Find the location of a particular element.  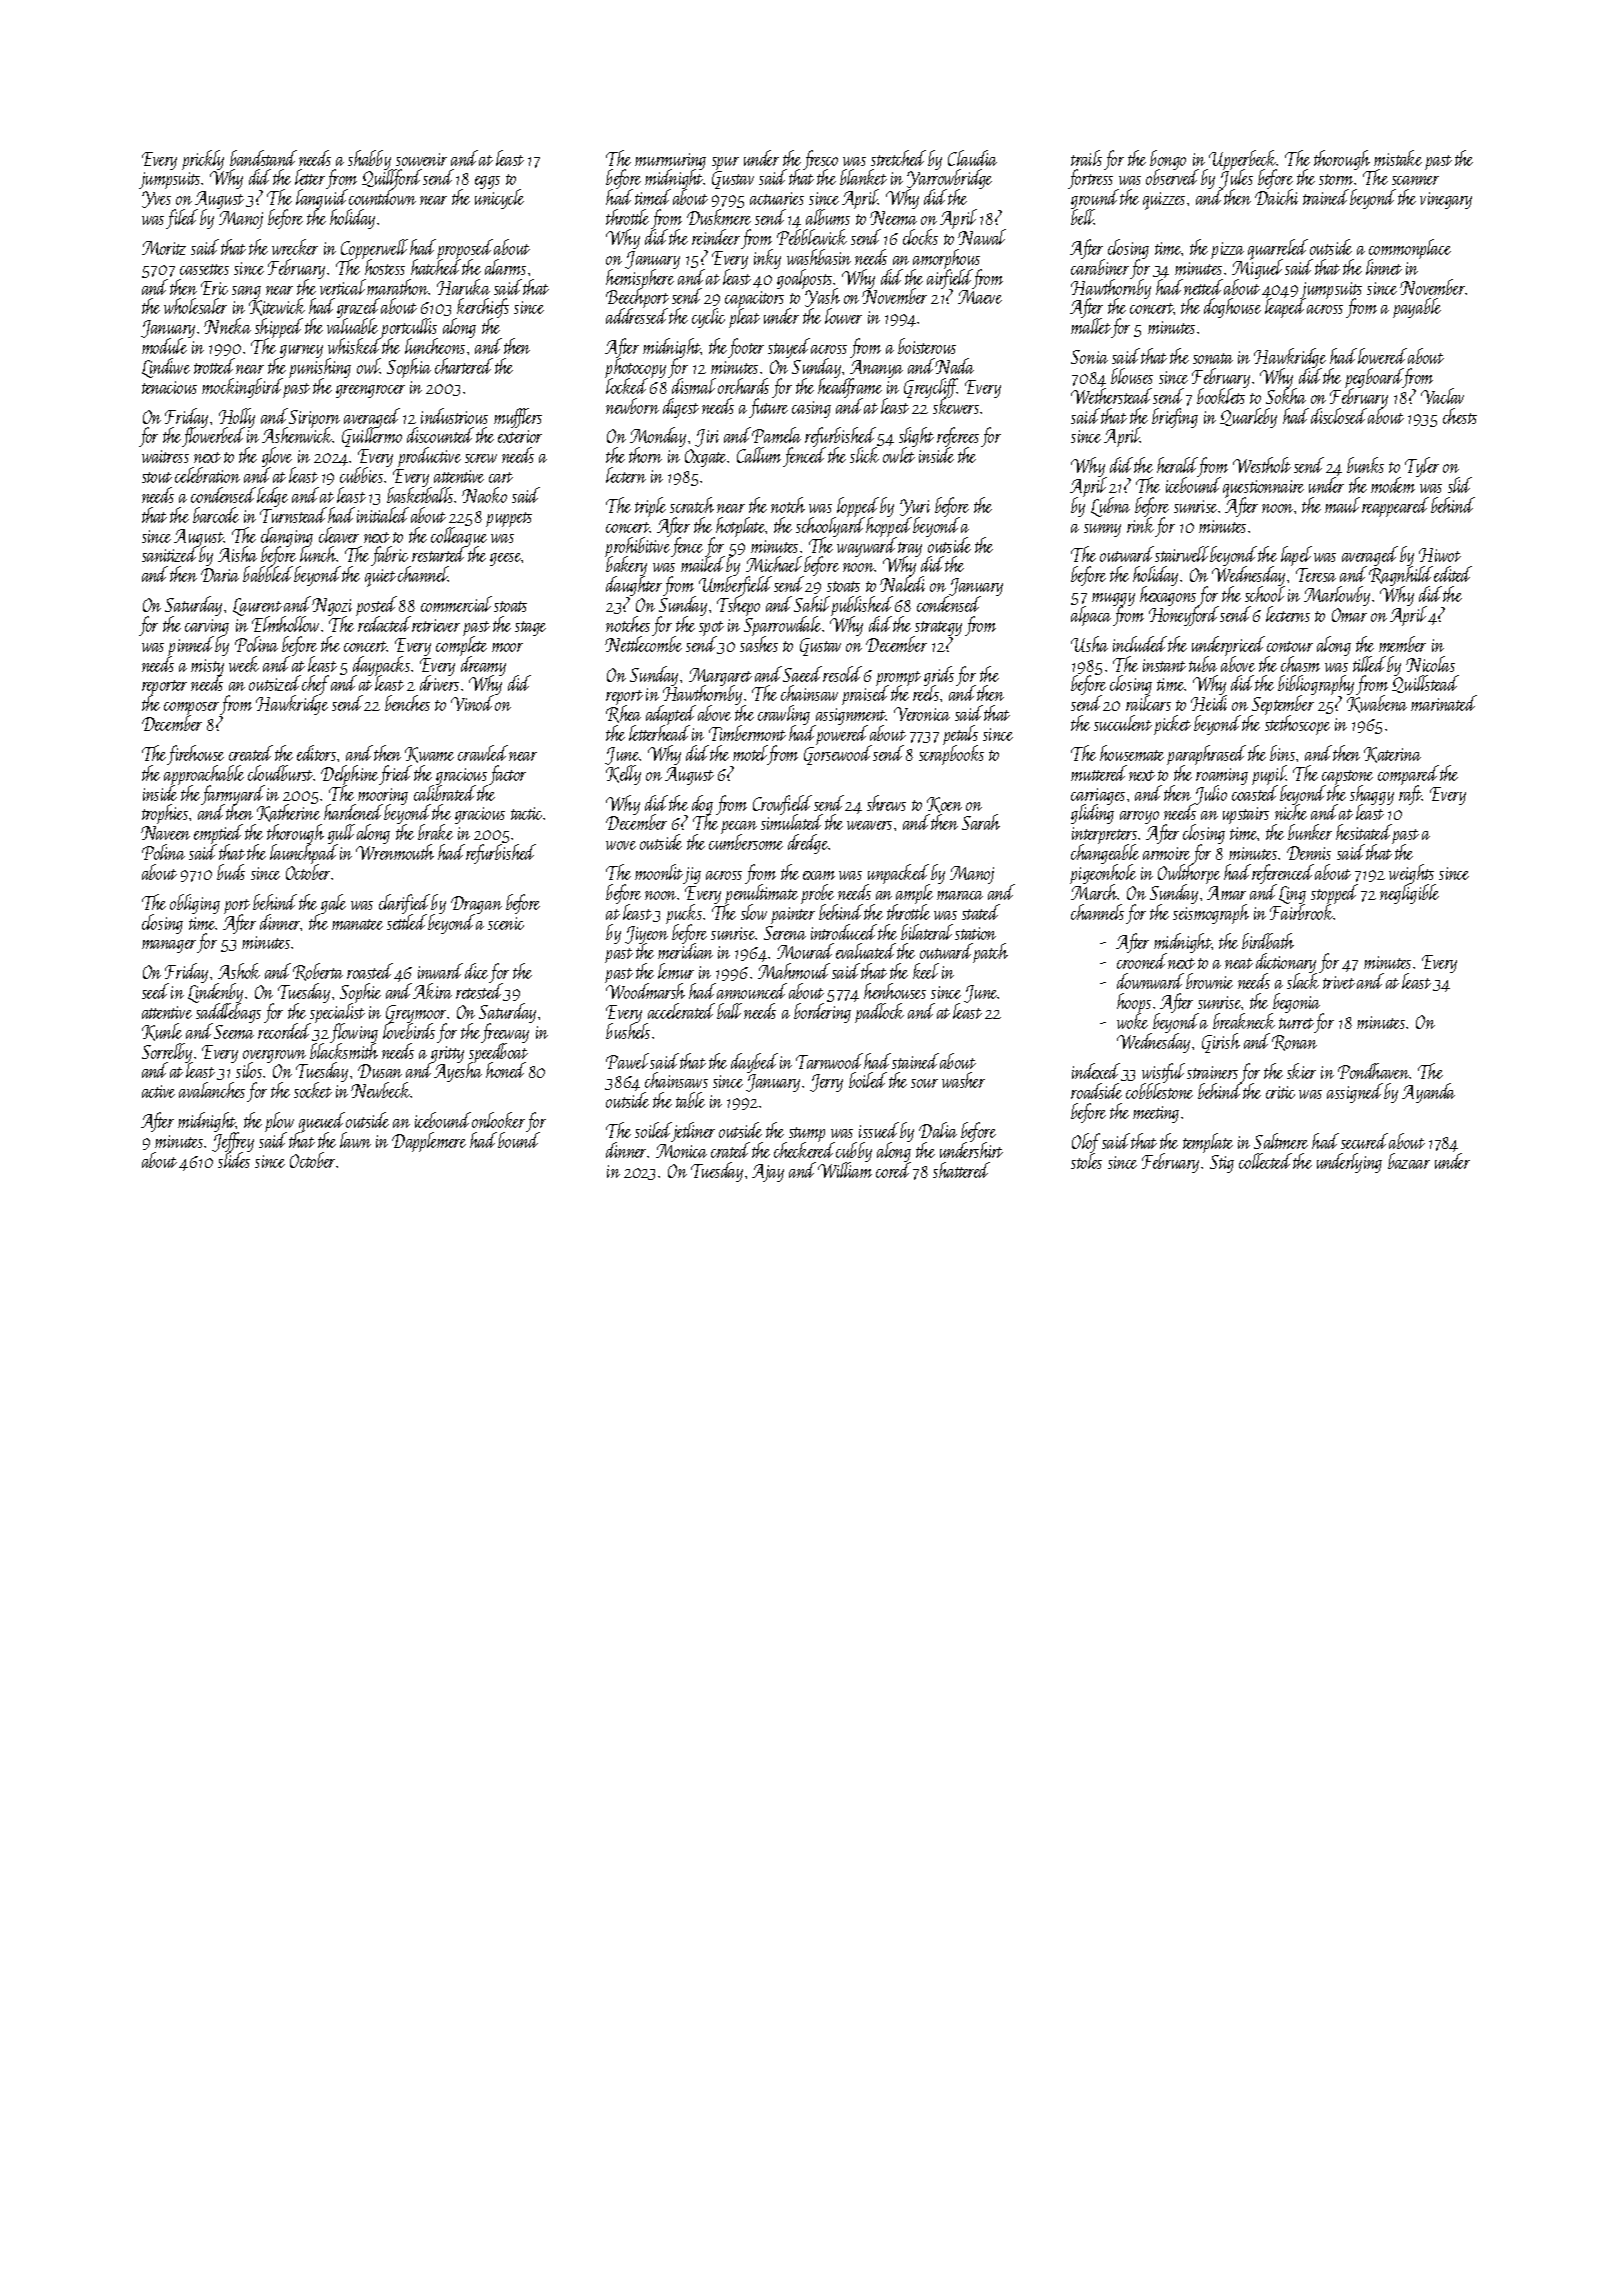

doghouse is located at coordinates (1232, 308).
